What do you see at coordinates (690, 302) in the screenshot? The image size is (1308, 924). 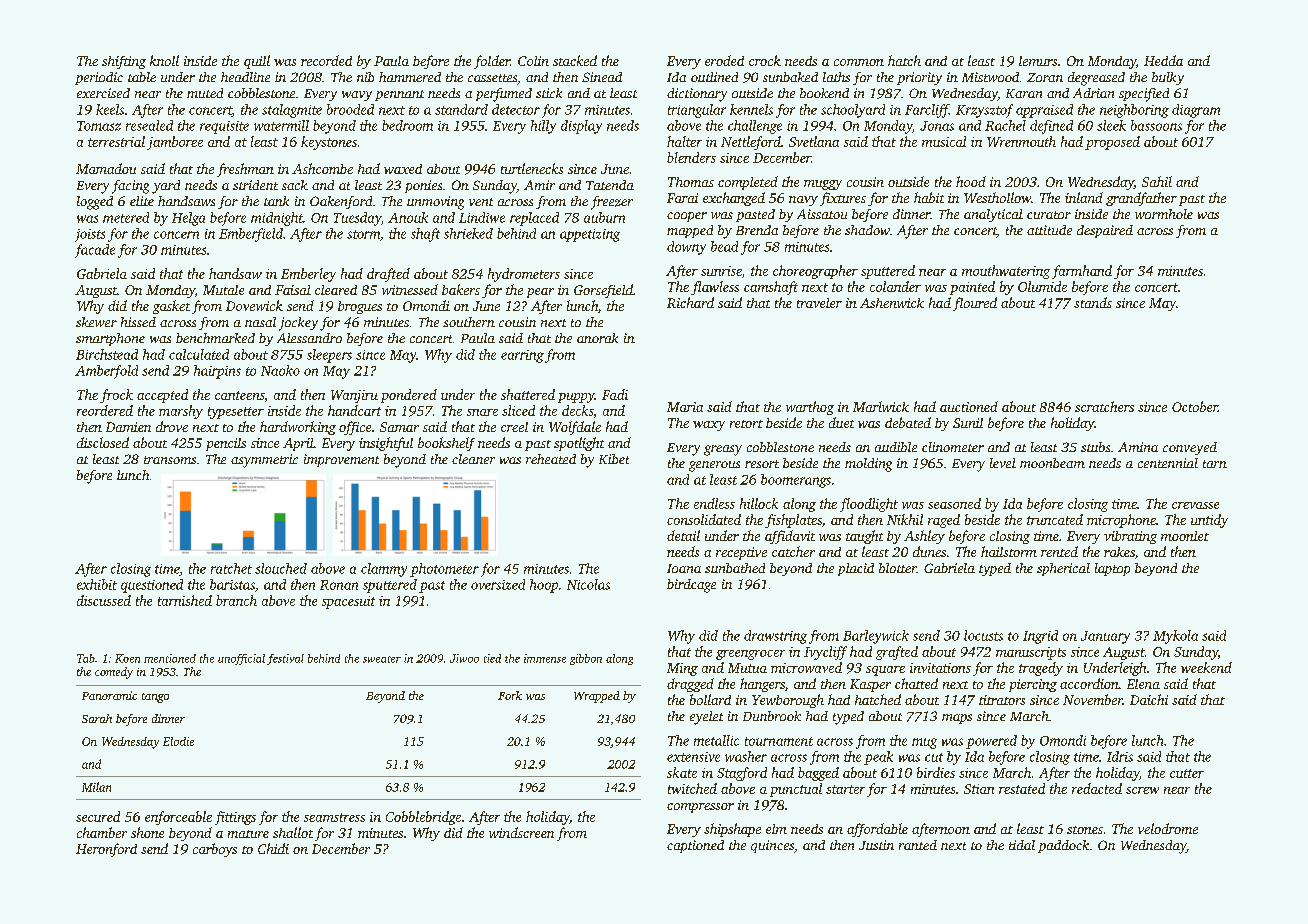 I see `Richard` at bounding box center [690, 302].
